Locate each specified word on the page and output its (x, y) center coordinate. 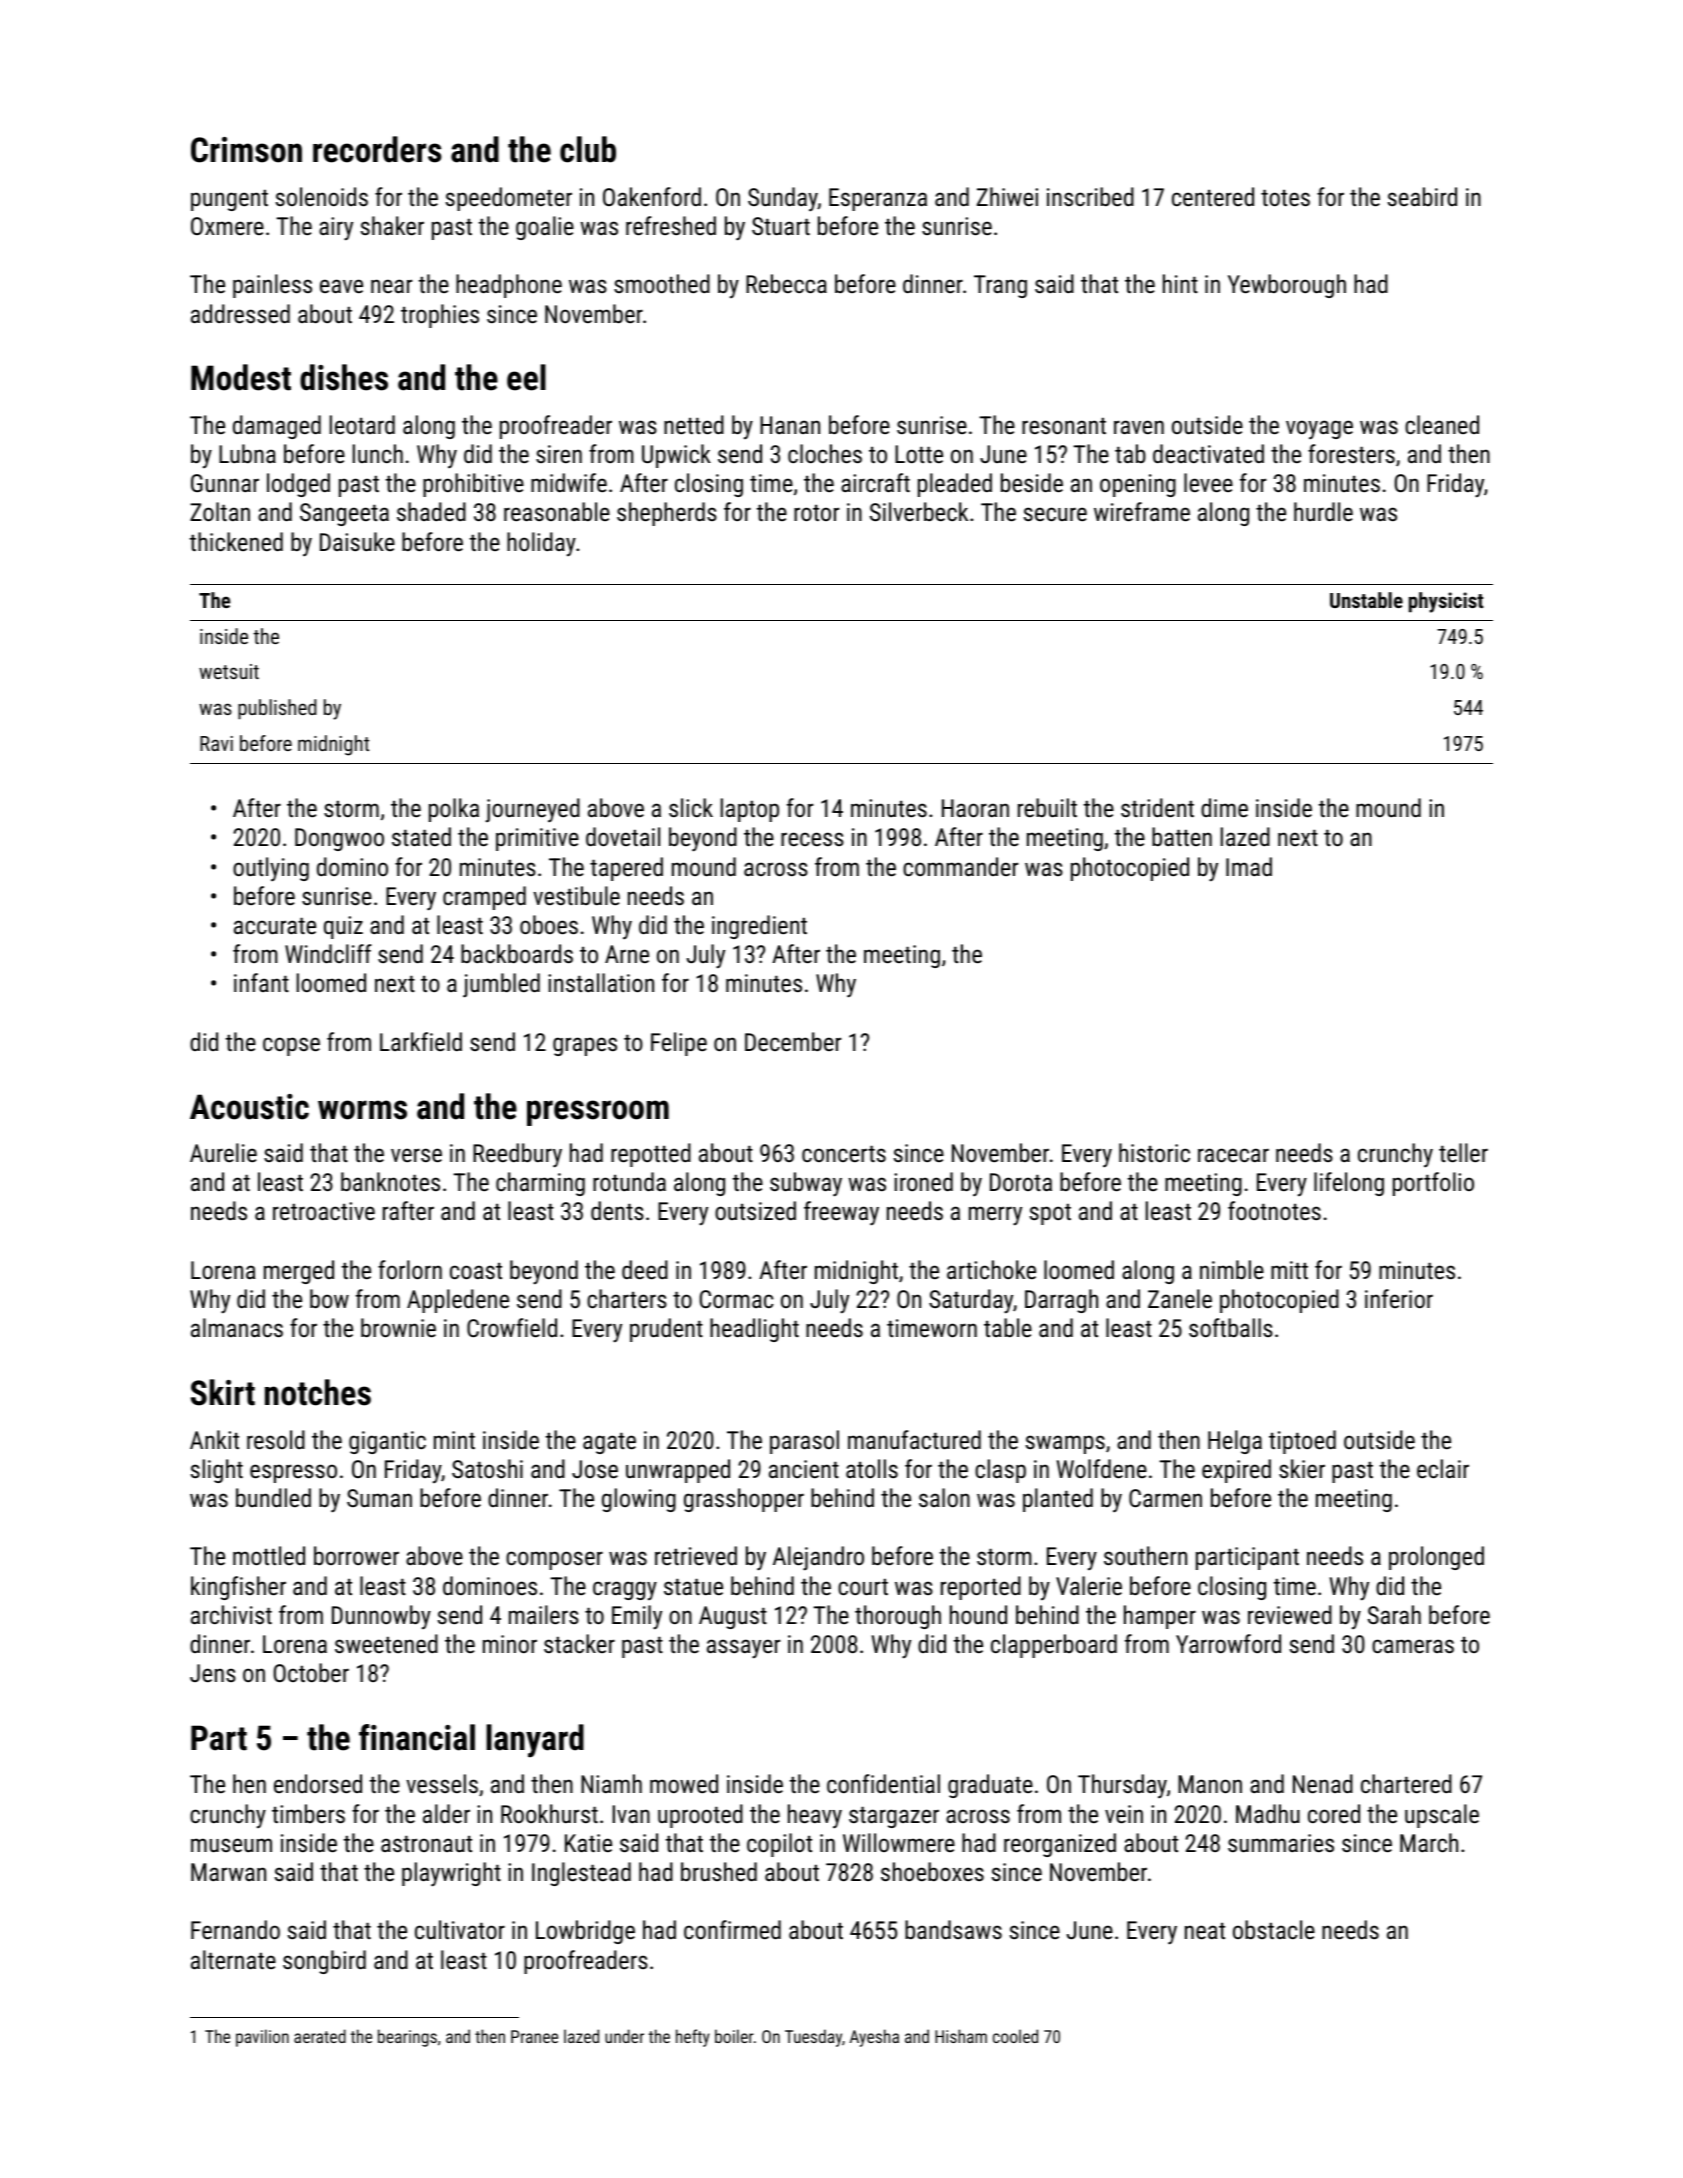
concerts (844, 1153)
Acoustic (249, 1107)
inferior (1399, 1298)
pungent (229, 200)
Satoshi (487, 1468)
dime (1224, 807)
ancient (804, 1469)
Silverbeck (919, 511)
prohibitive (473, 485)
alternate (233, 1959)
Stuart (781, 226)
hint (1180, 283)
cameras (1413, 1646)
